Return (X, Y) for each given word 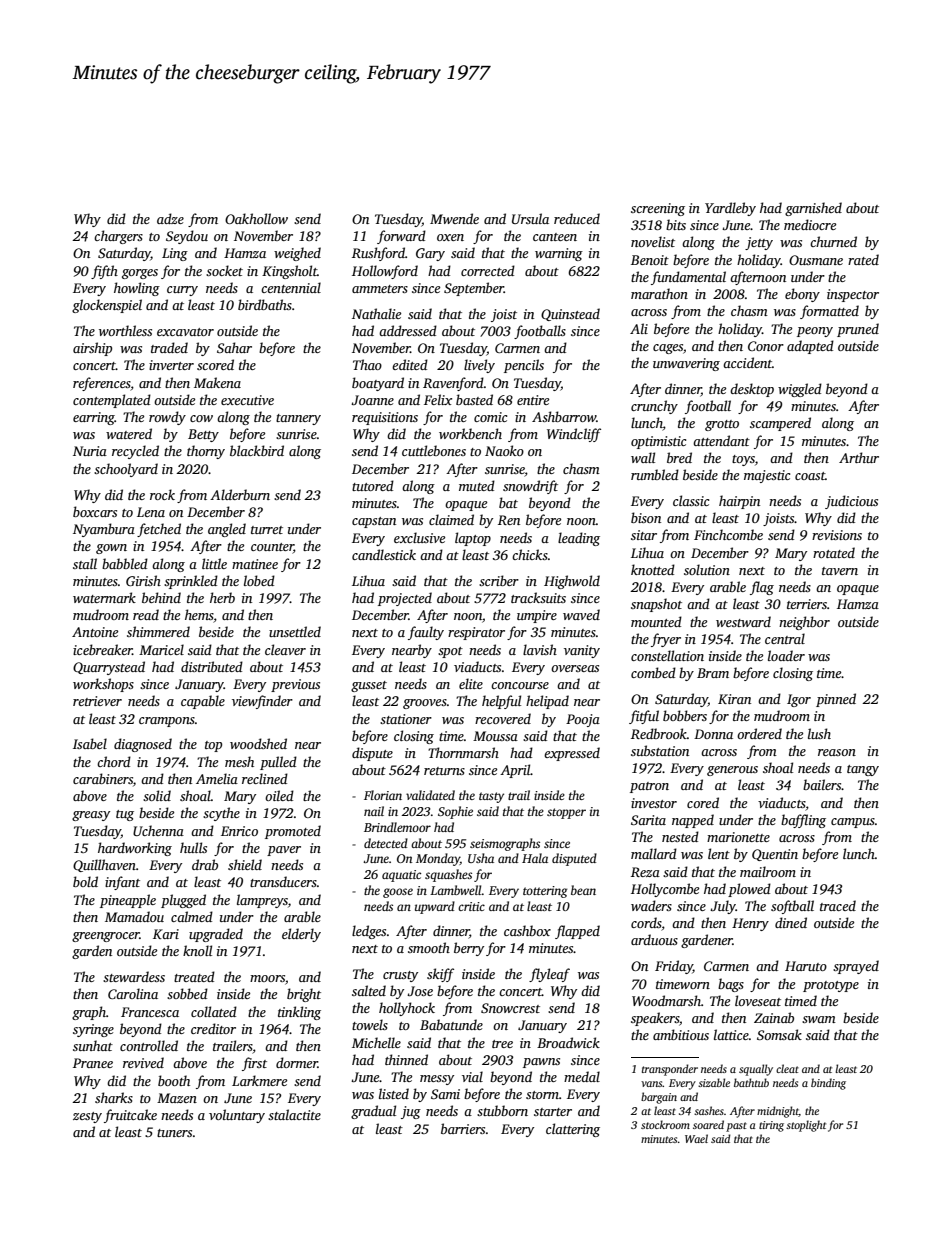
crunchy (654, 407)
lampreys (262, 901)
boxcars (95, 511)
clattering (573, 1130)
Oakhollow (256, 218)
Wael (696, 1138)
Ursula (530, 218)
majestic (767, 476)
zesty (87, 1117)
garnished (813, 209)
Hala (535, 858)
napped (693, 821)
